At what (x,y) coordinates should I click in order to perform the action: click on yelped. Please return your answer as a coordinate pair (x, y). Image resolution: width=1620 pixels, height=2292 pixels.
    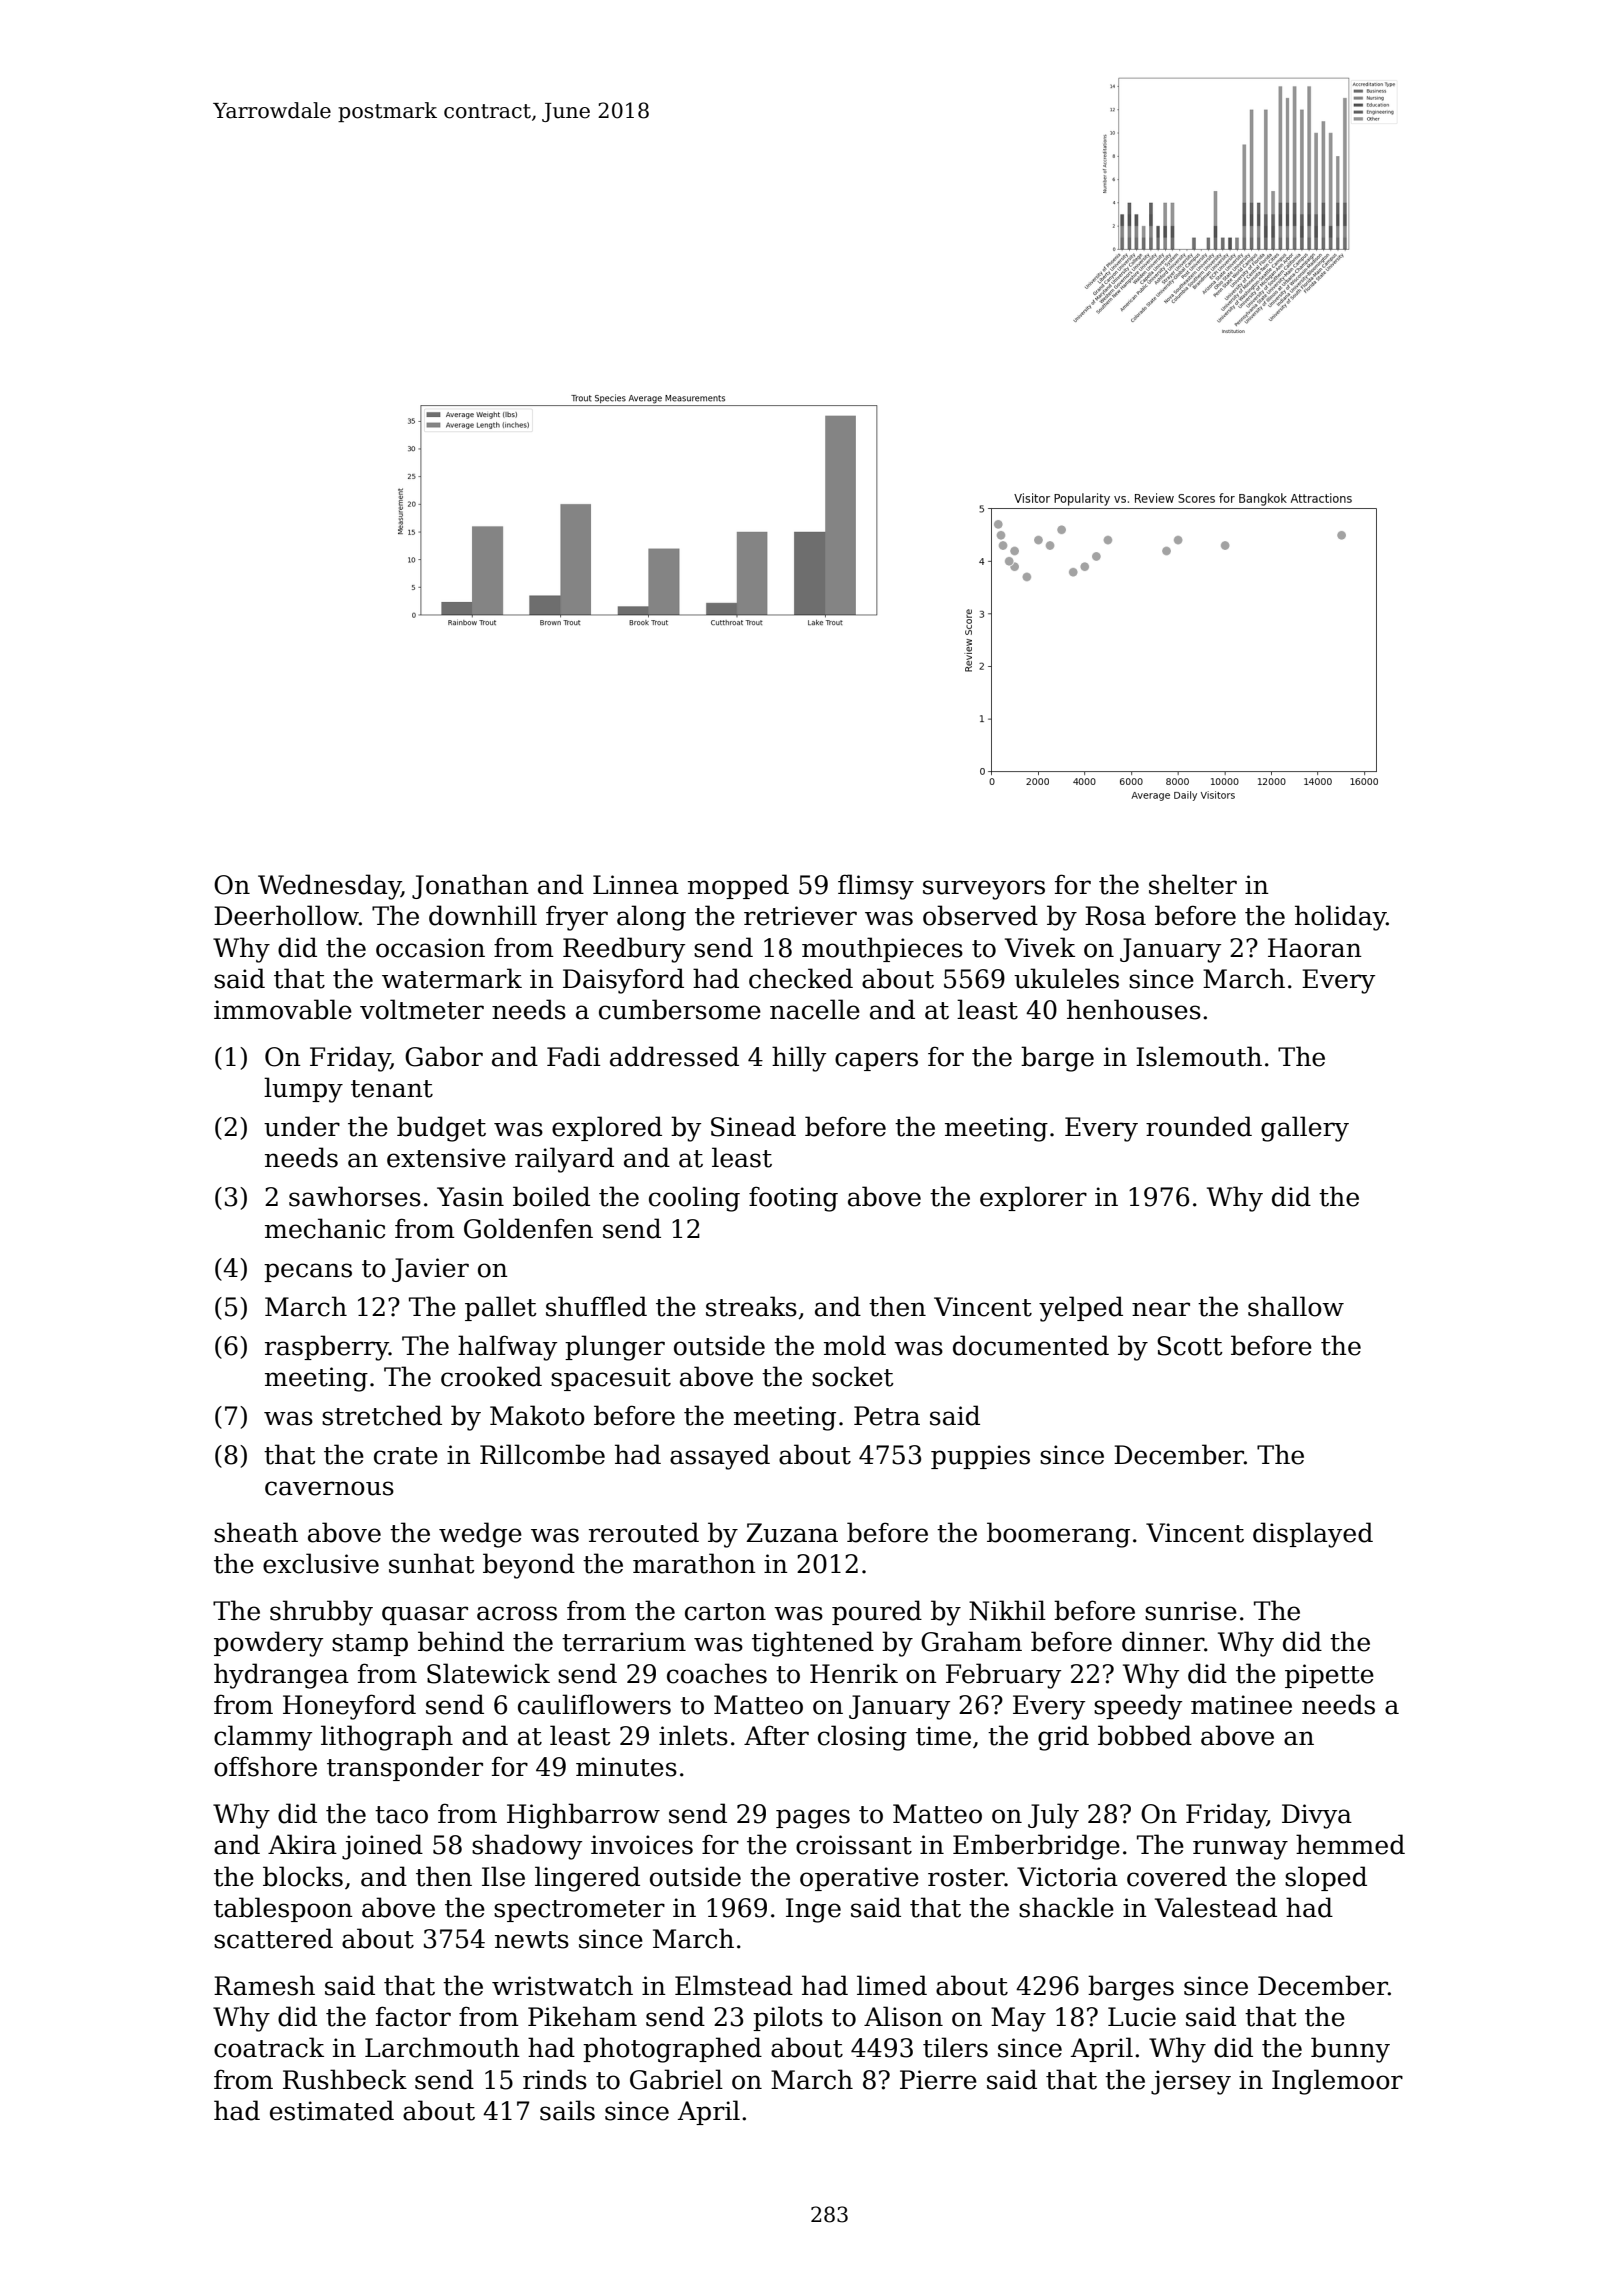
    Looking at the image, I should click on (1081, 1309).
